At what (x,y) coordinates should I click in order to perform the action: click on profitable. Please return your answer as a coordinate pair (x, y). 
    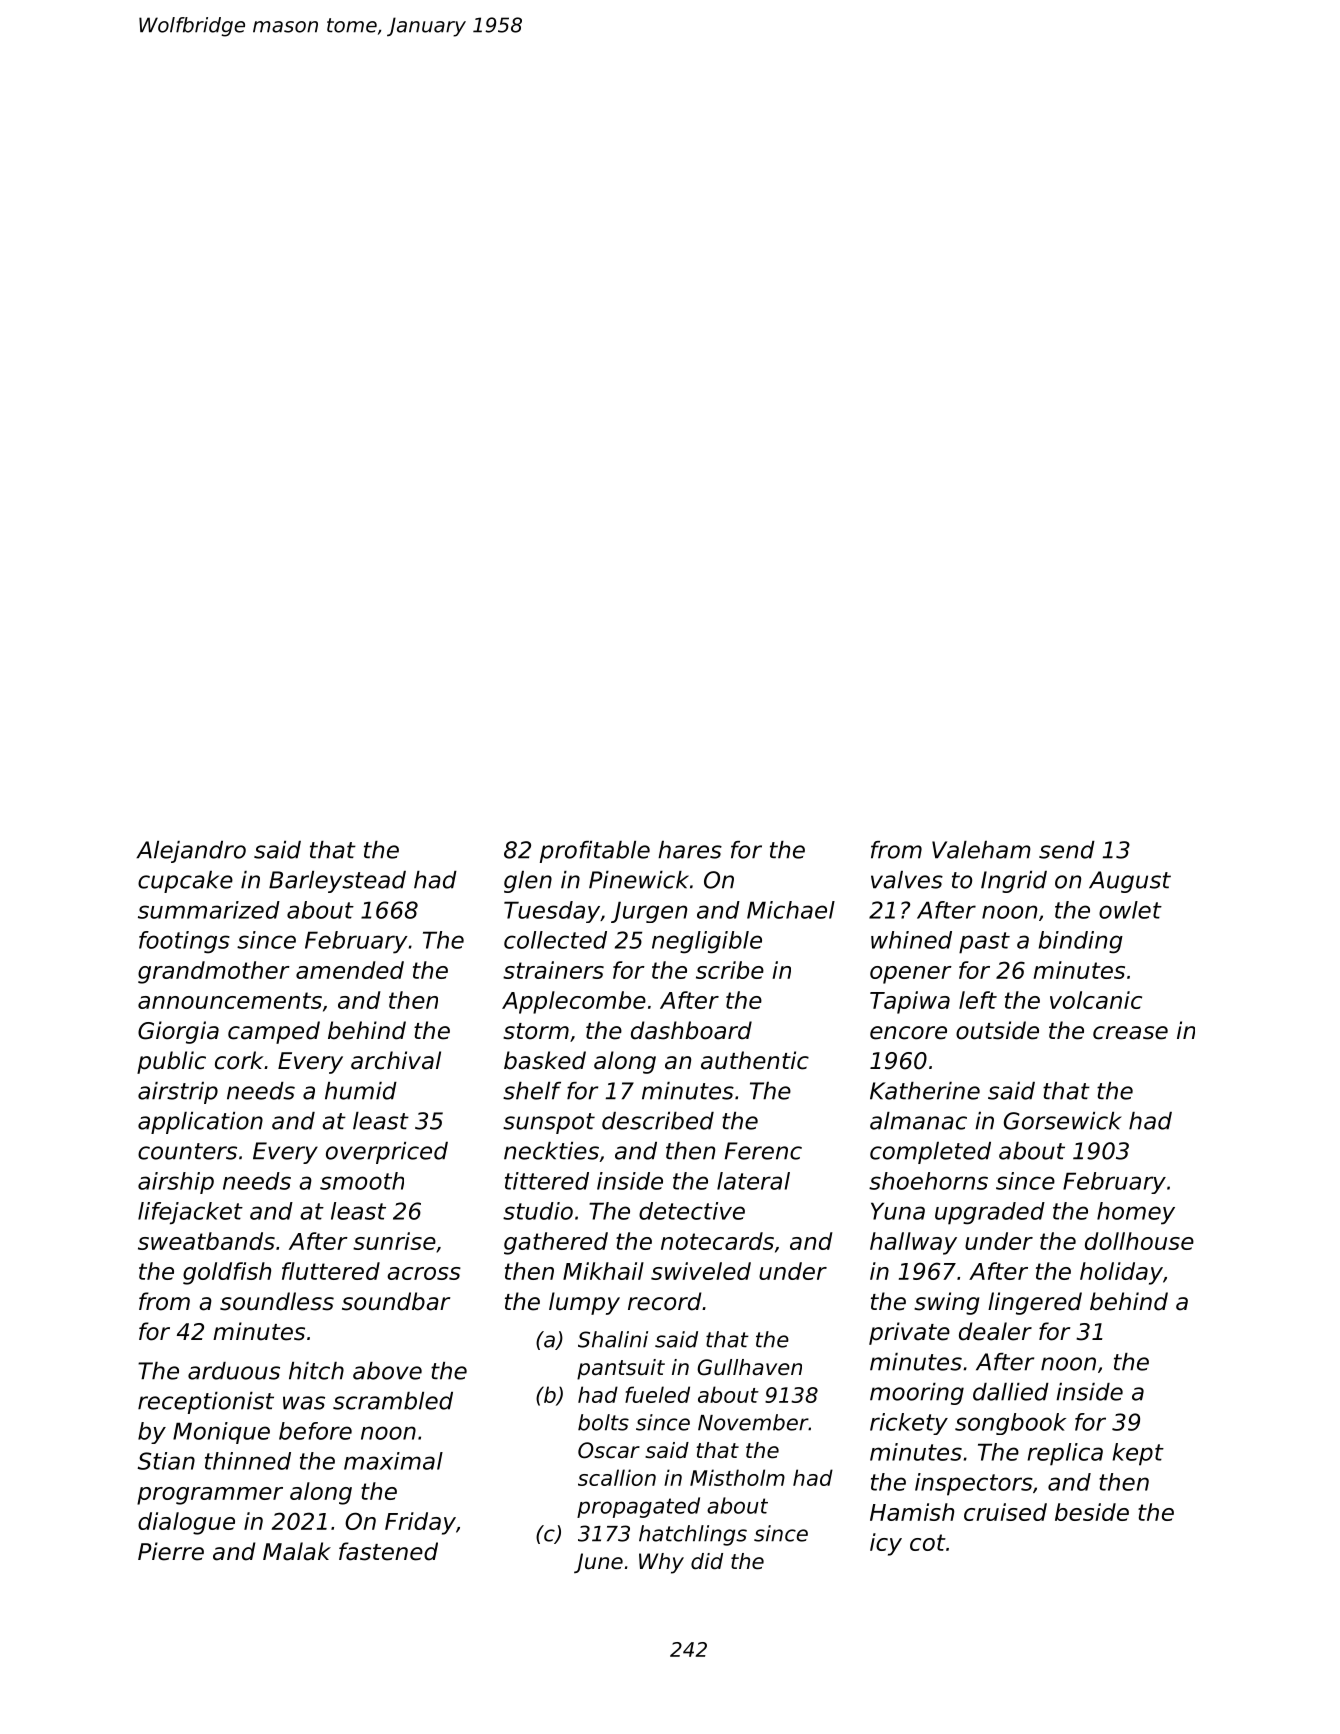
    Looking at the image, I should click on (595, 852).
